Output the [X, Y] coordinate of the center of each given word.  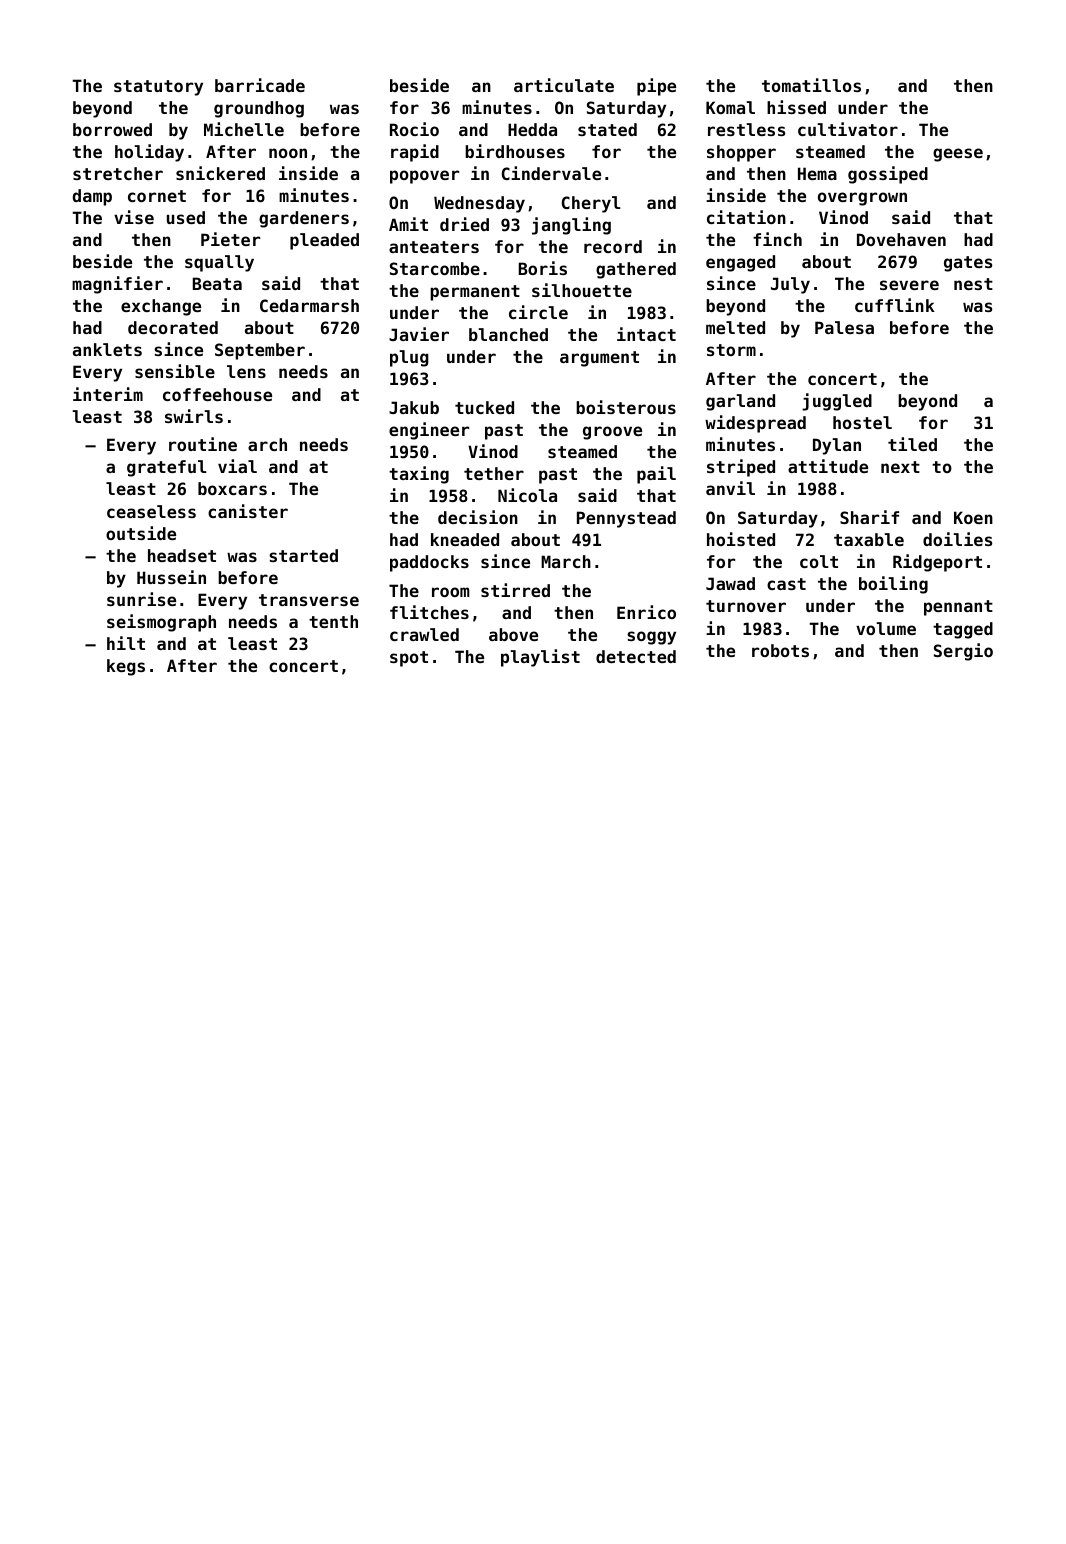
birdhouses [515, 151]
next [900, 467]
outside [141, 533]
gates [968, 264]
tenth [333, 621]
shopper [741, 153]
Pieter [230, 239]
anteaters [434, 247]
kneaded [465, 539]
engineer [429, 431]
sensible [175, 371]
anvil [730, 488]
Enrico [646, 612]
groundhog [259, 109]
